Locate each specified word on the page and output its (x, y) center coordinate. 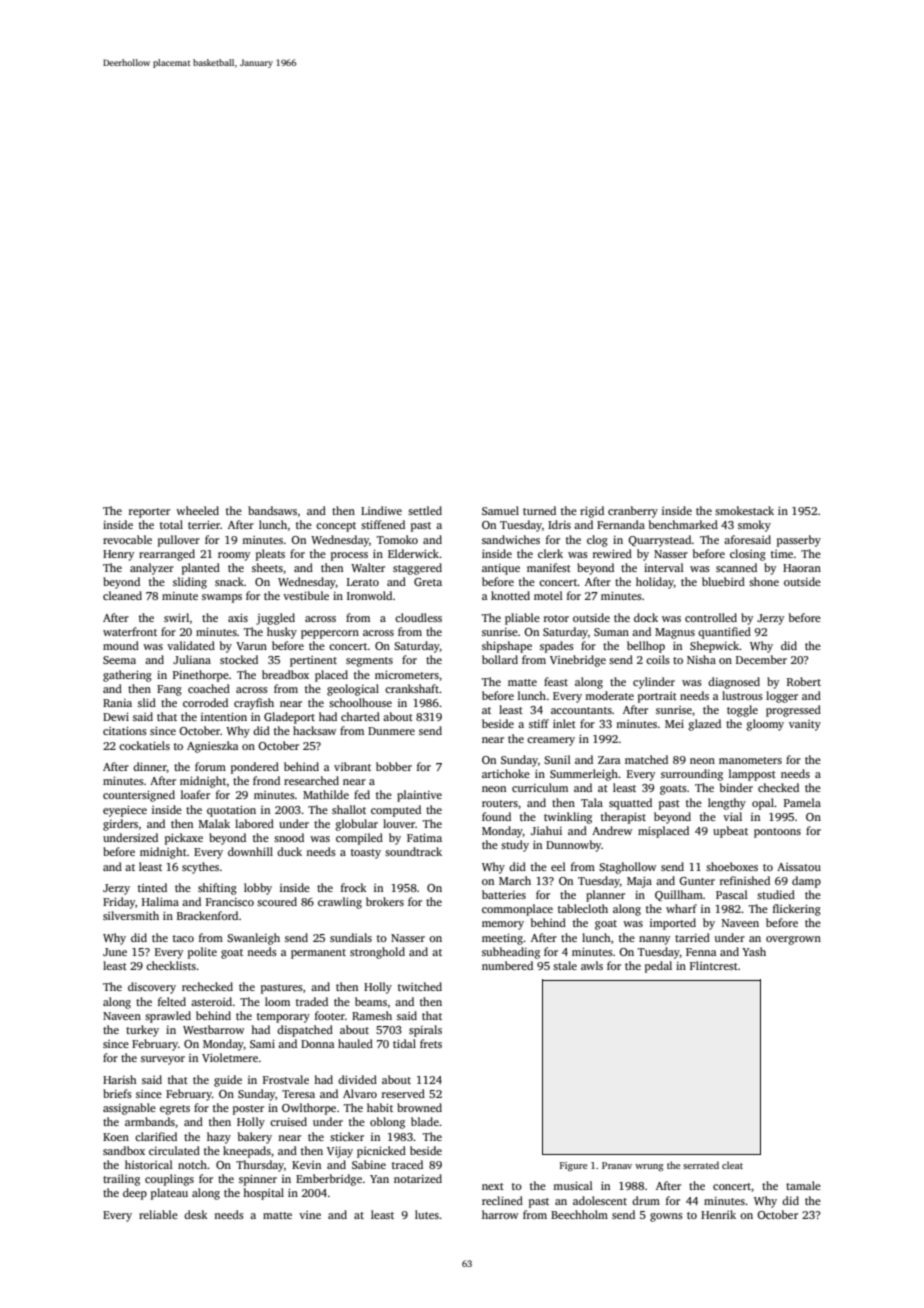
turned (539, 510)
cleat (732, 1165)
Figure (573, 1166)
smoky (754, 526)
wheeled (197, 510)
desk (196, 1214)
